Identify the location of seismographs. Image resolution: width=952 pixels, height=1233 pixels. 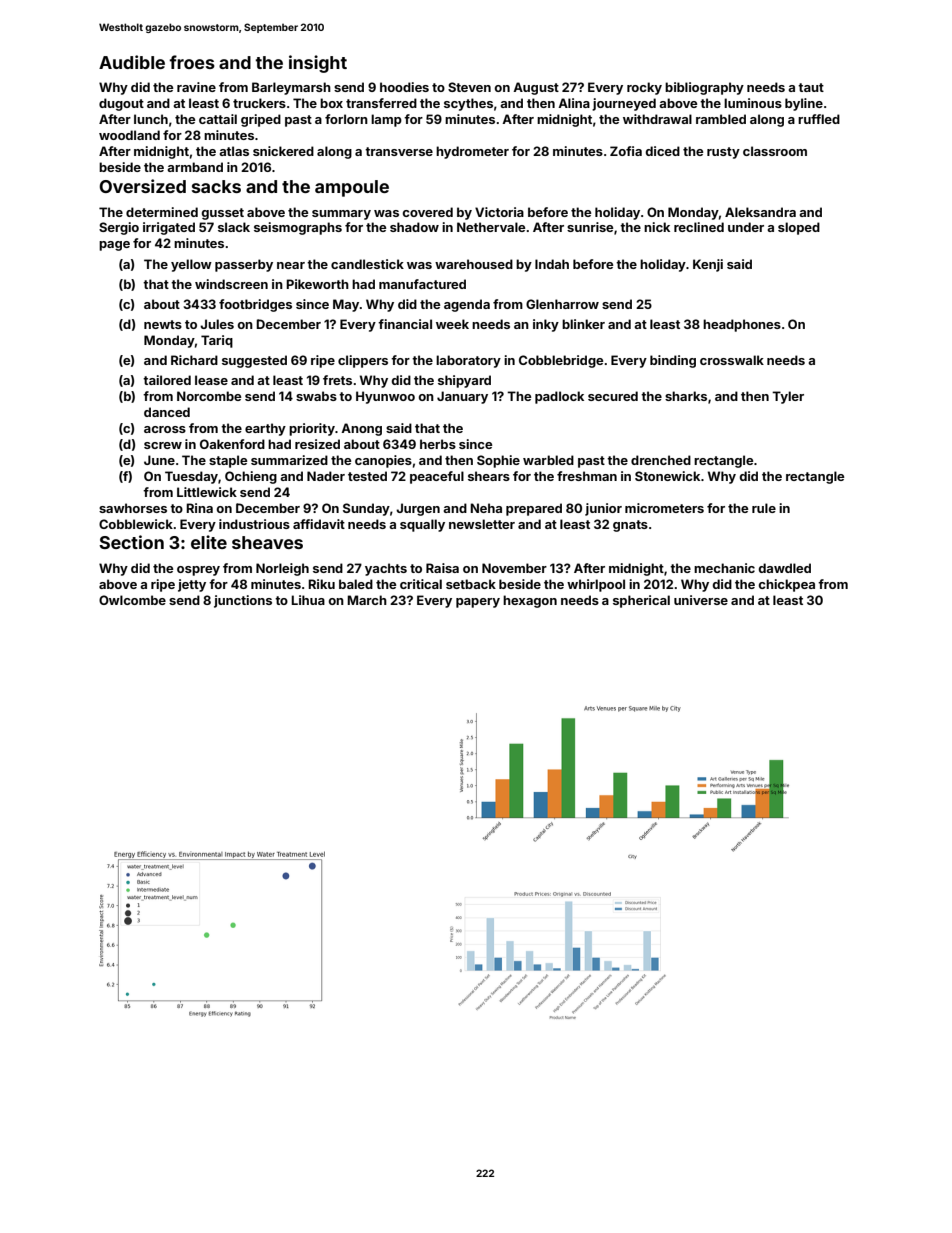
(298, 228).
